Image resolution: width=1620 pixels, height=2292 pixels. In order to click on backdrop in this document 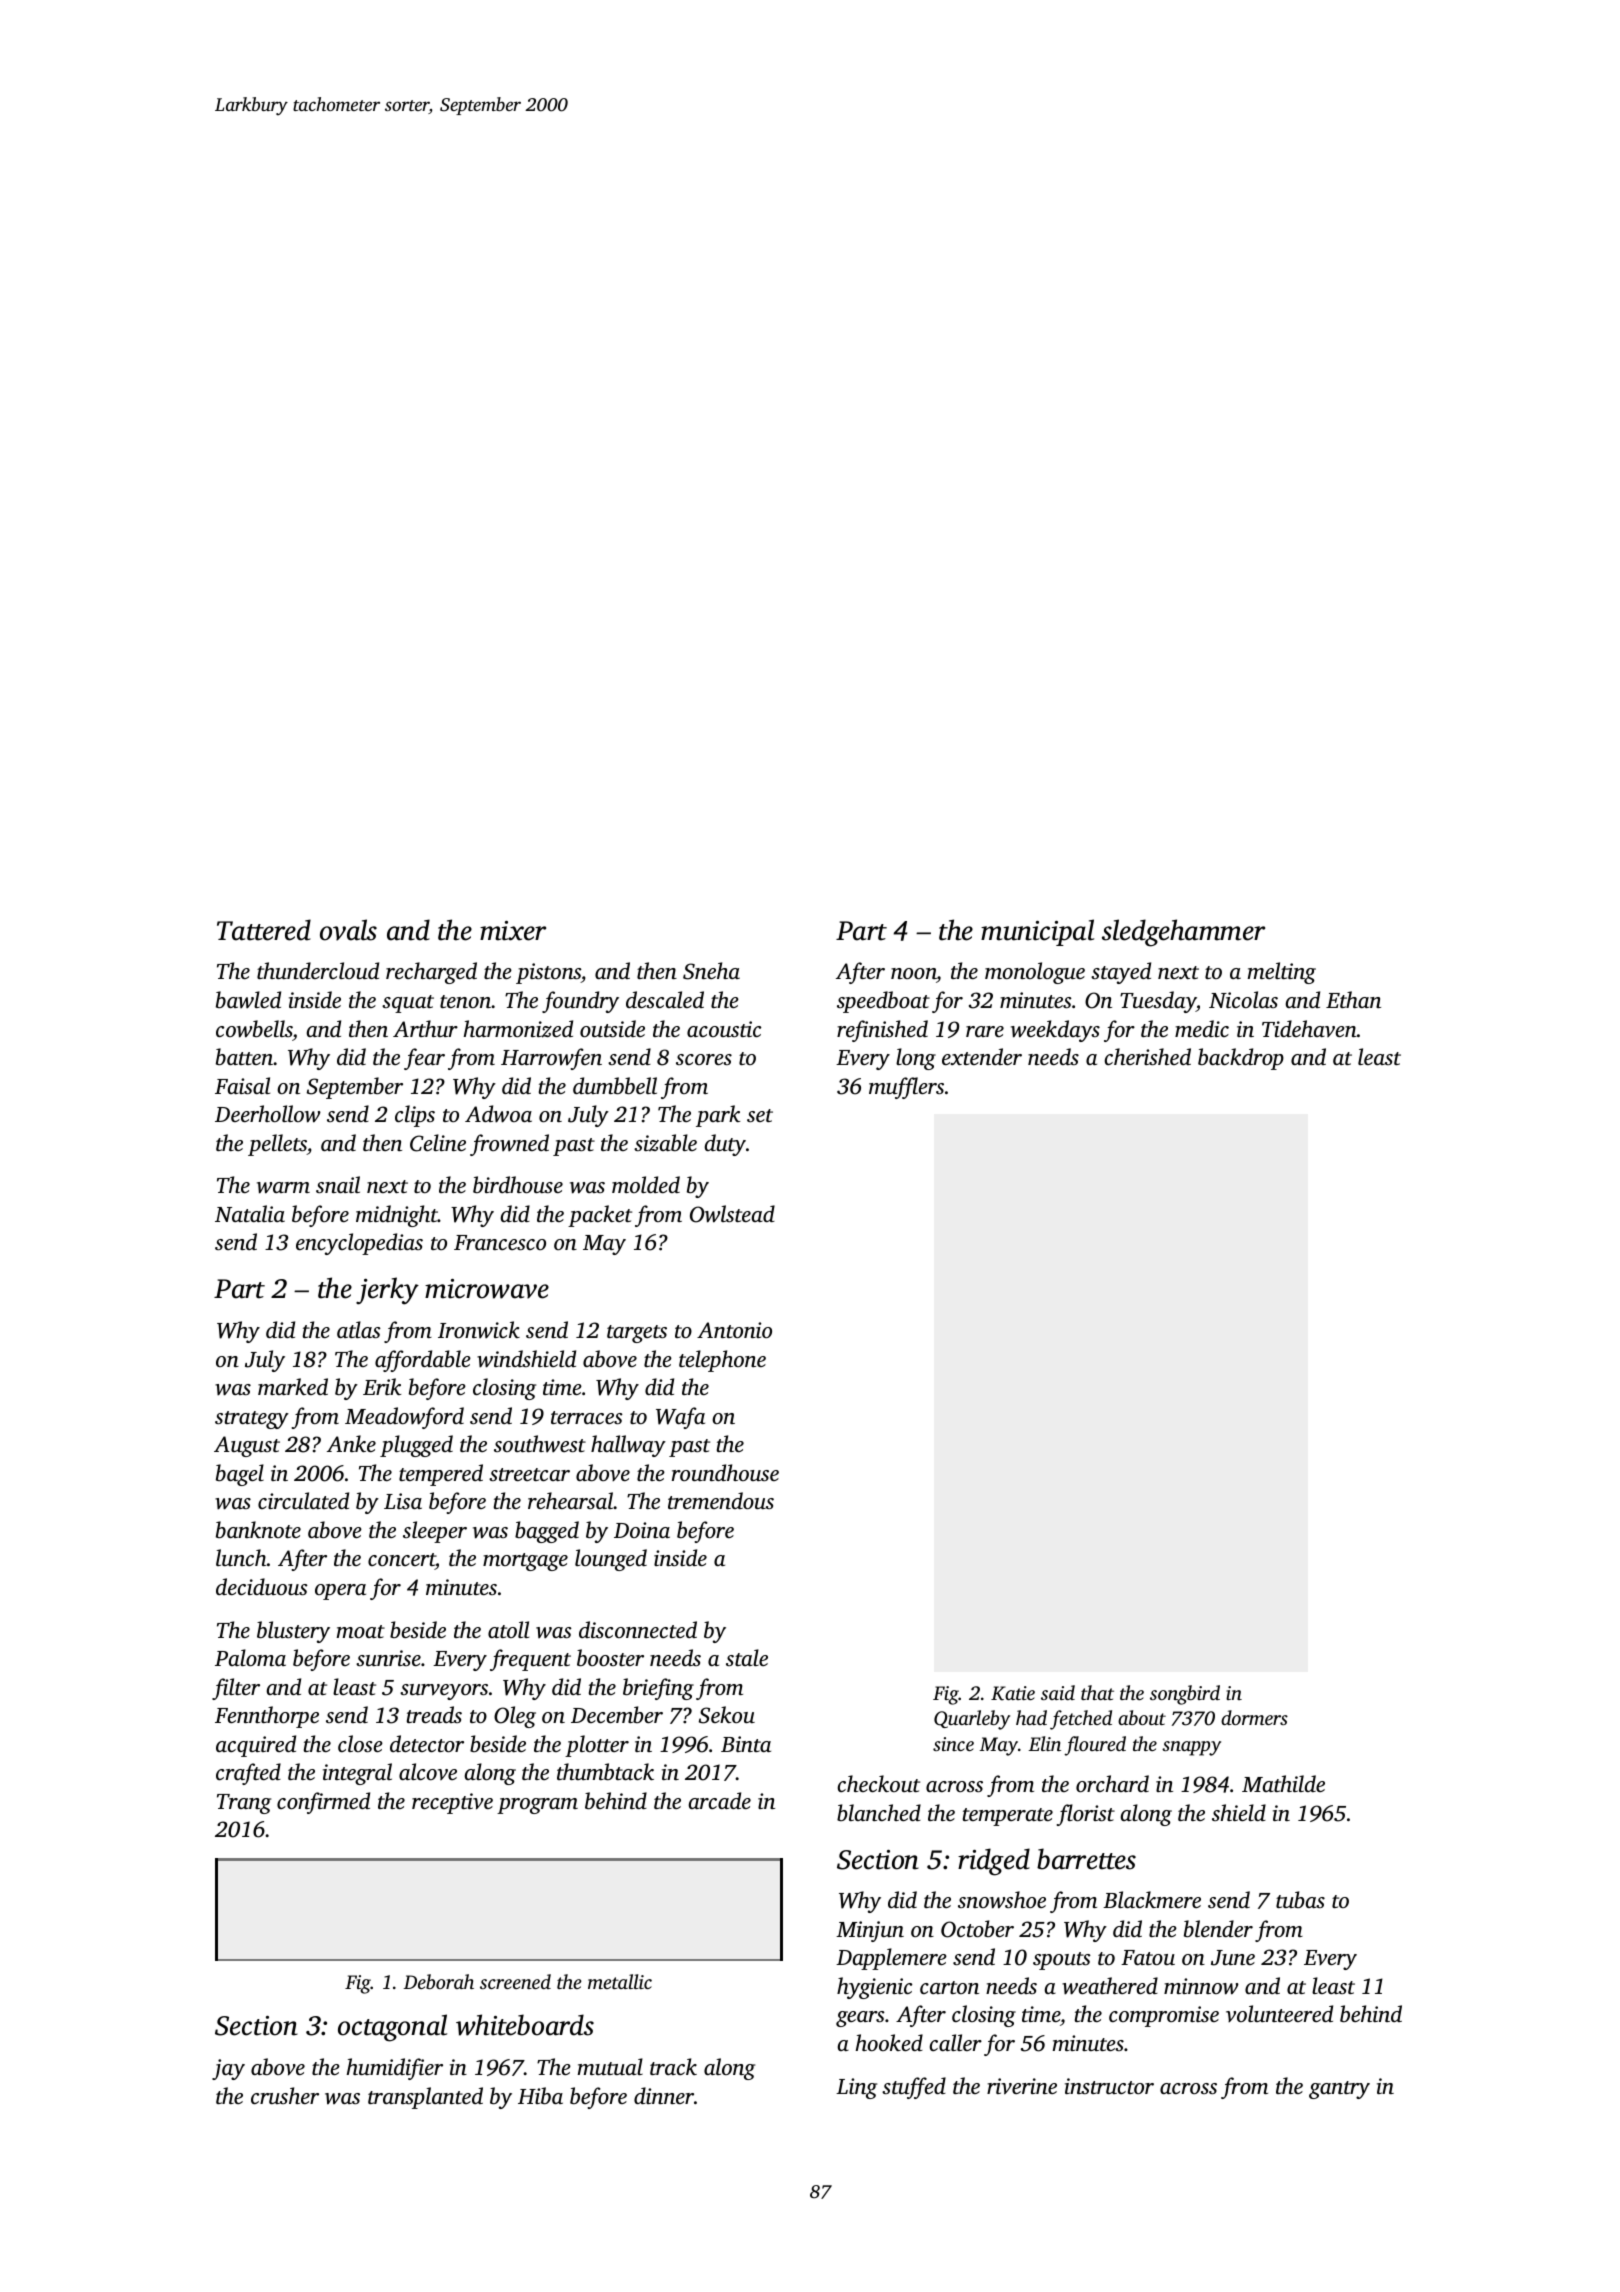, I will do `click(1241, 1059)`.
